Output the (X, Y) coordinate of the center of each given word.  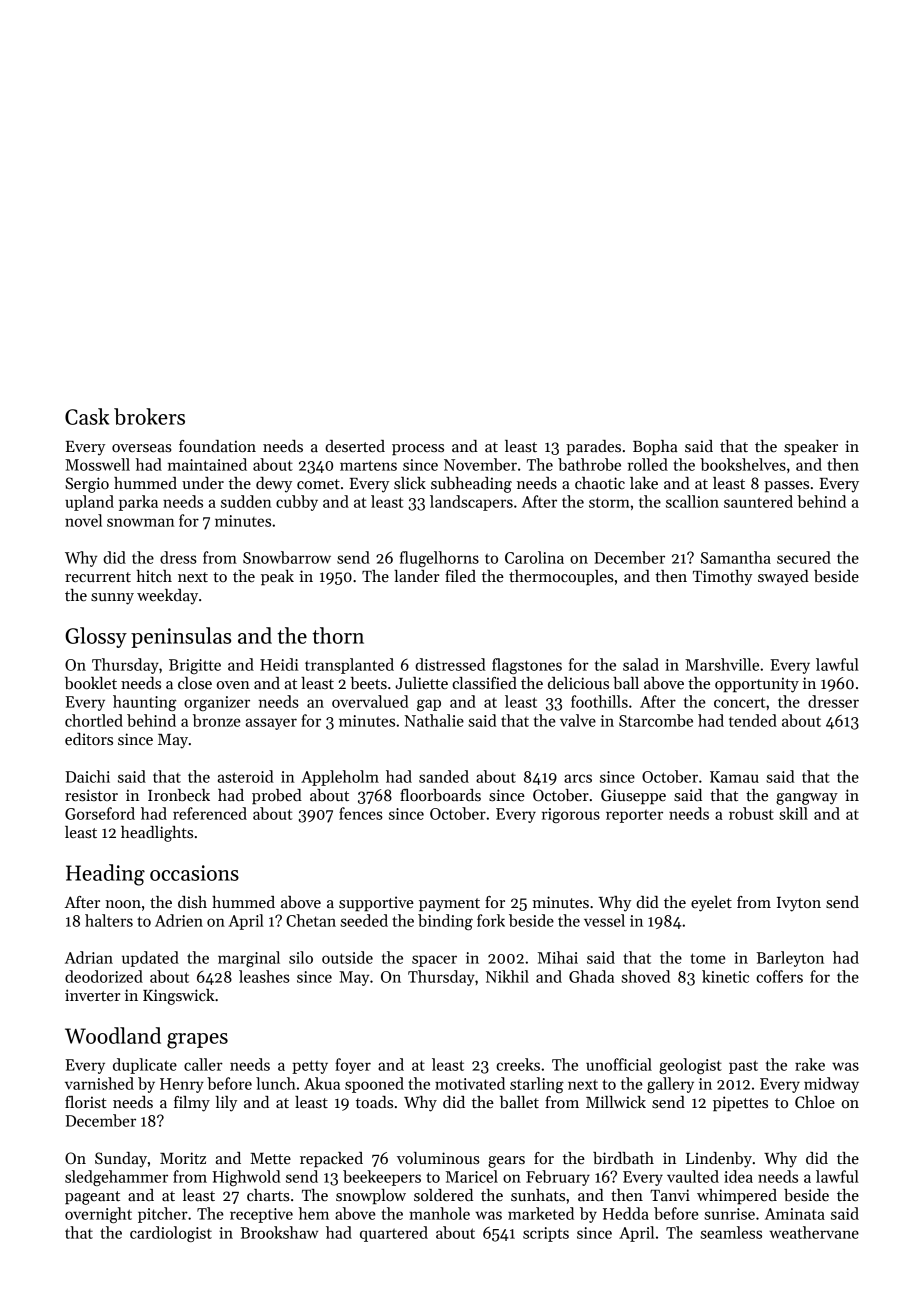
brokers (149, 416)
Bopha (655, 448)
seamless (731, 1232)
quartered (394, 1234)
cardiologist (171, 1234)
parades (593, 448)
